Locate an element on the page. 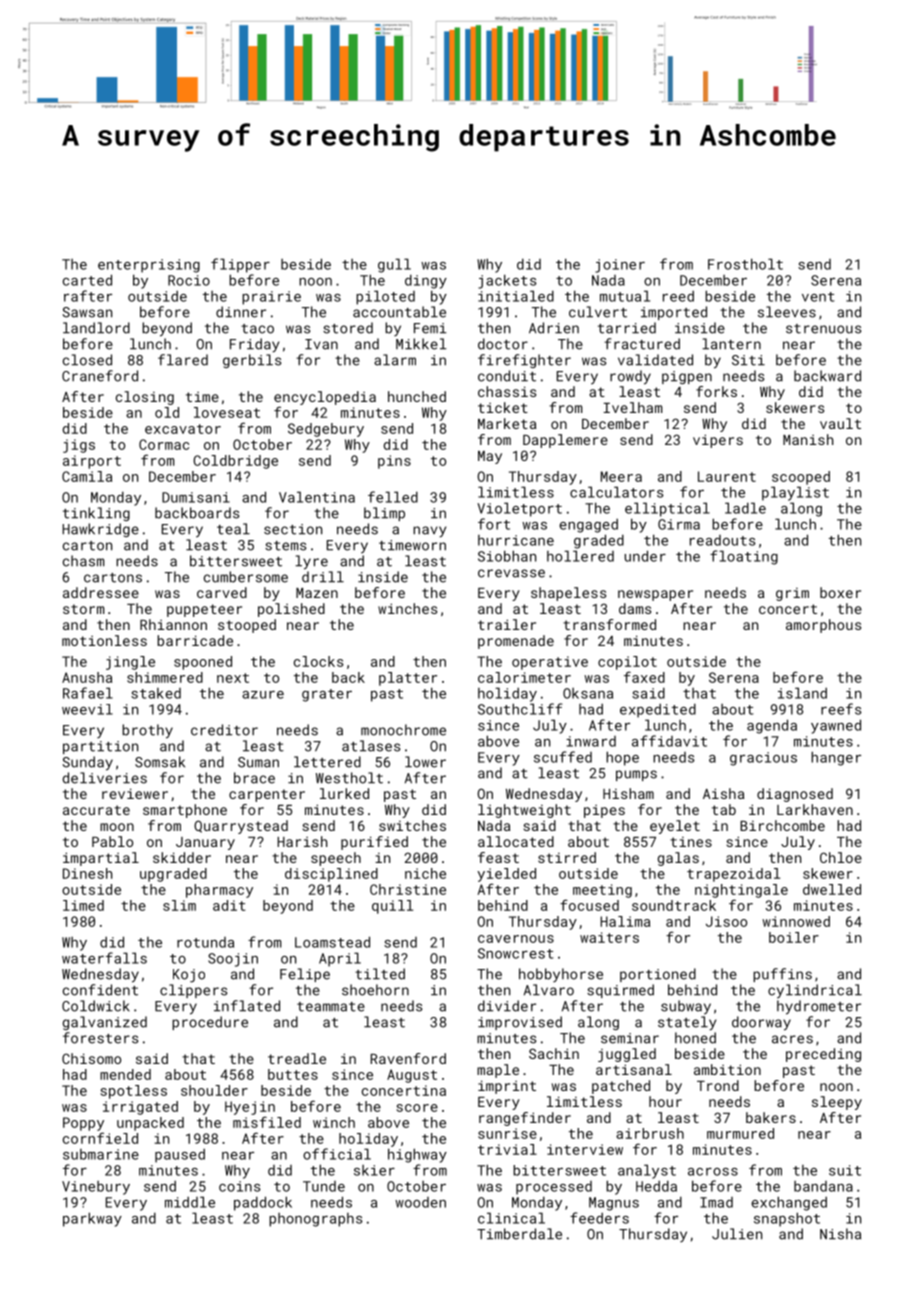  crevasse is located at coordinates (511, 573).
